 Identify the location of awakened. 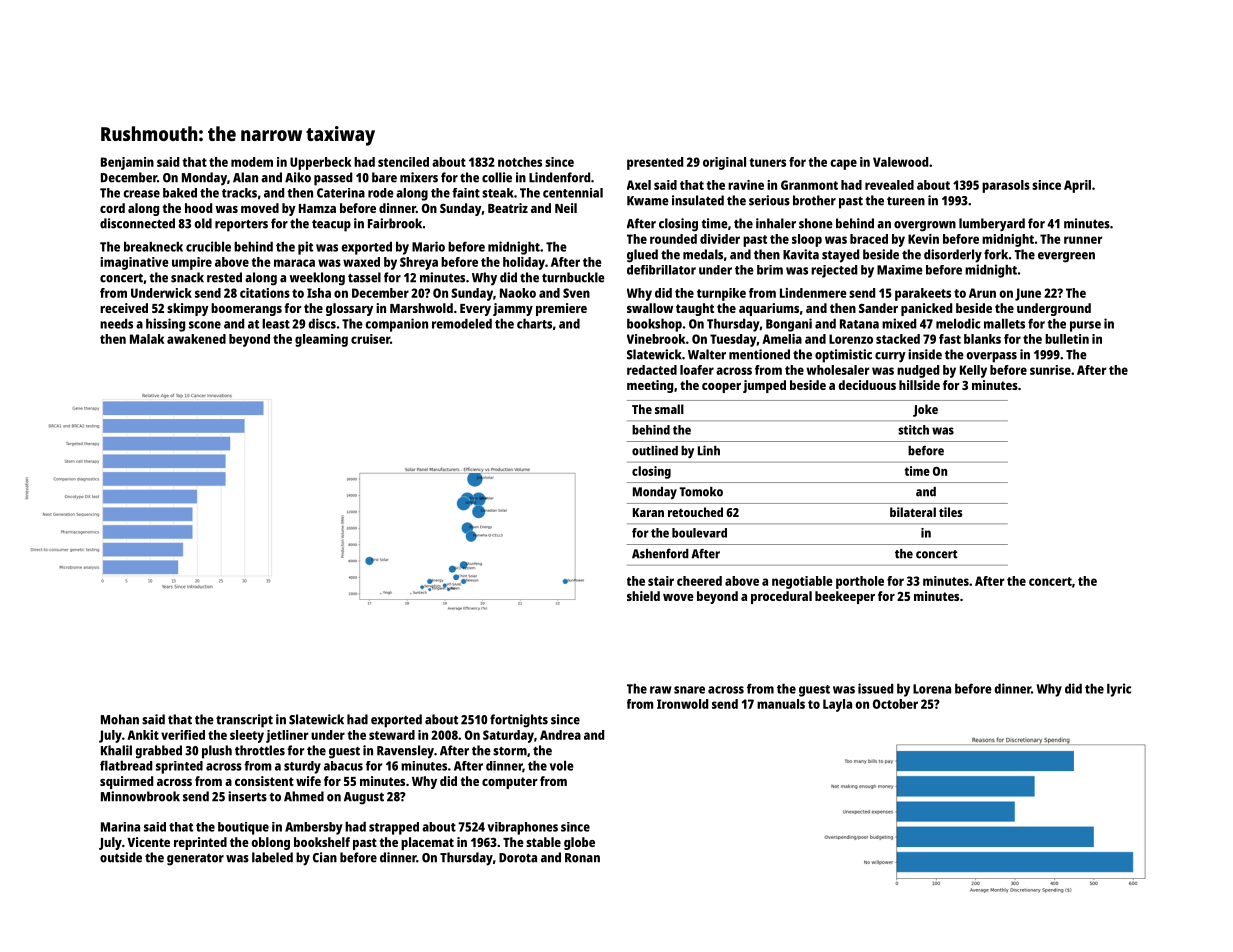
(196, 339).
